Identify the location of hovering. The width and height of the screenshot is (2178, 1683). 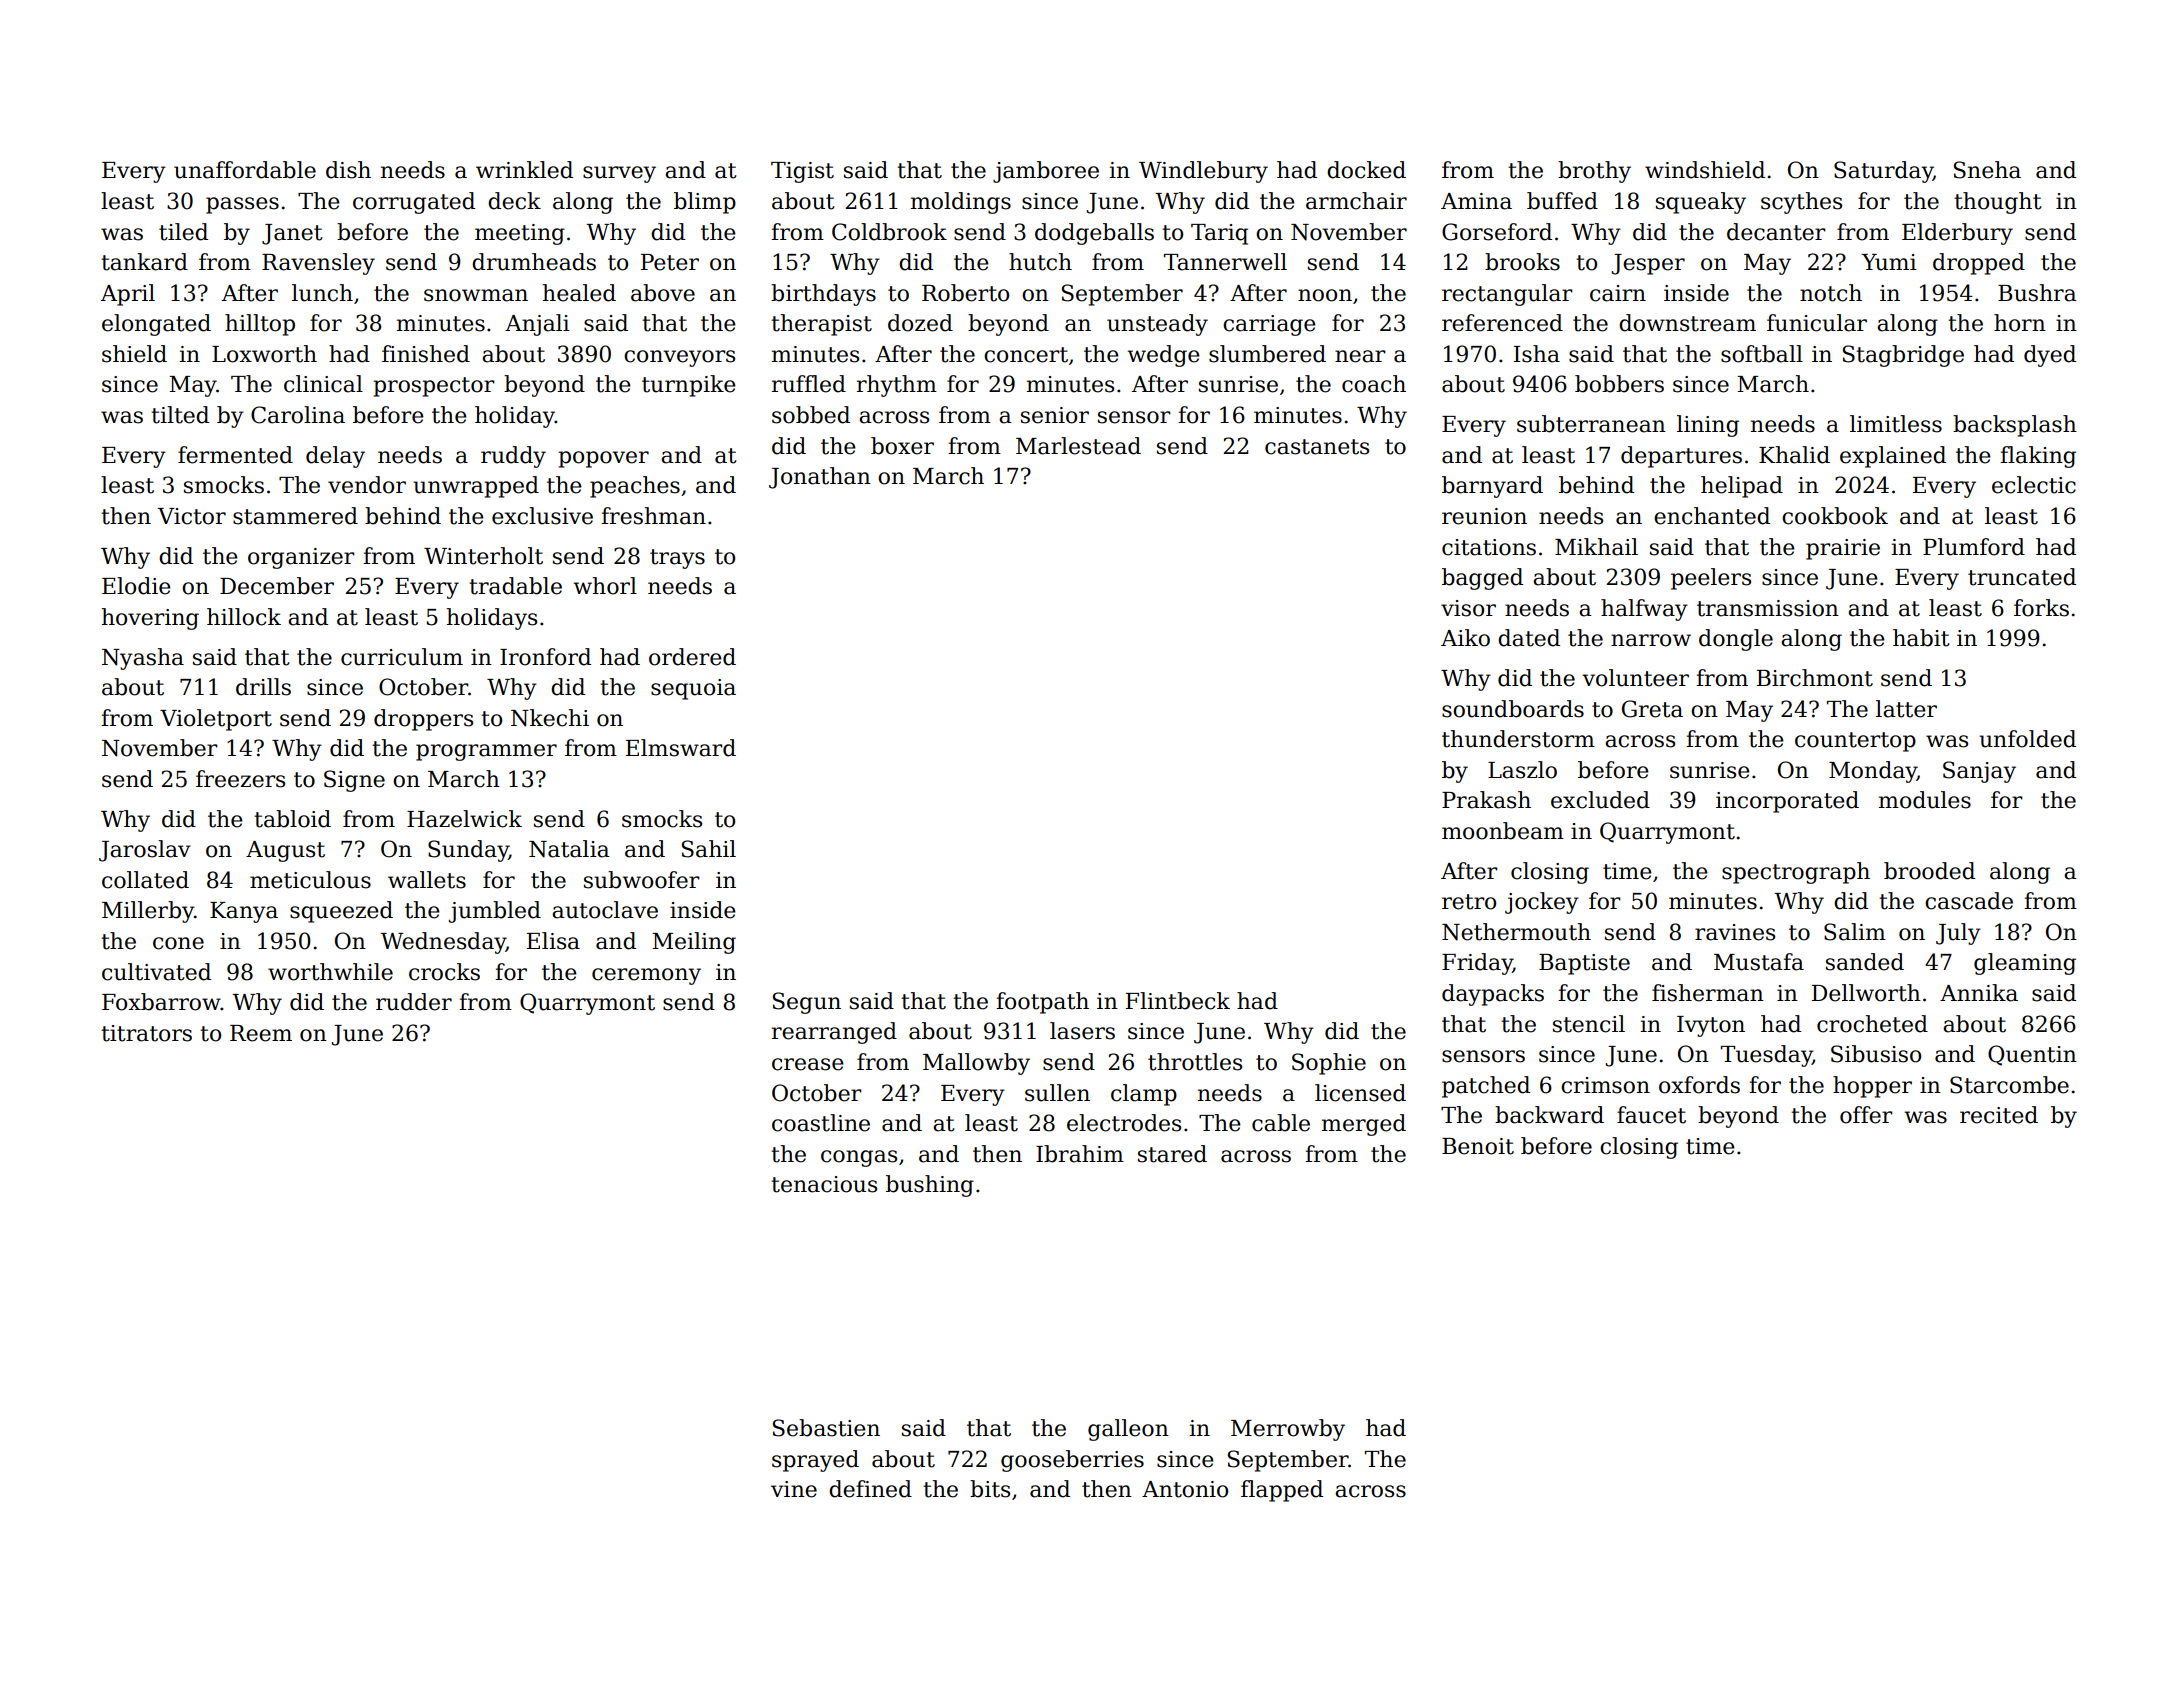
(150, 619).
